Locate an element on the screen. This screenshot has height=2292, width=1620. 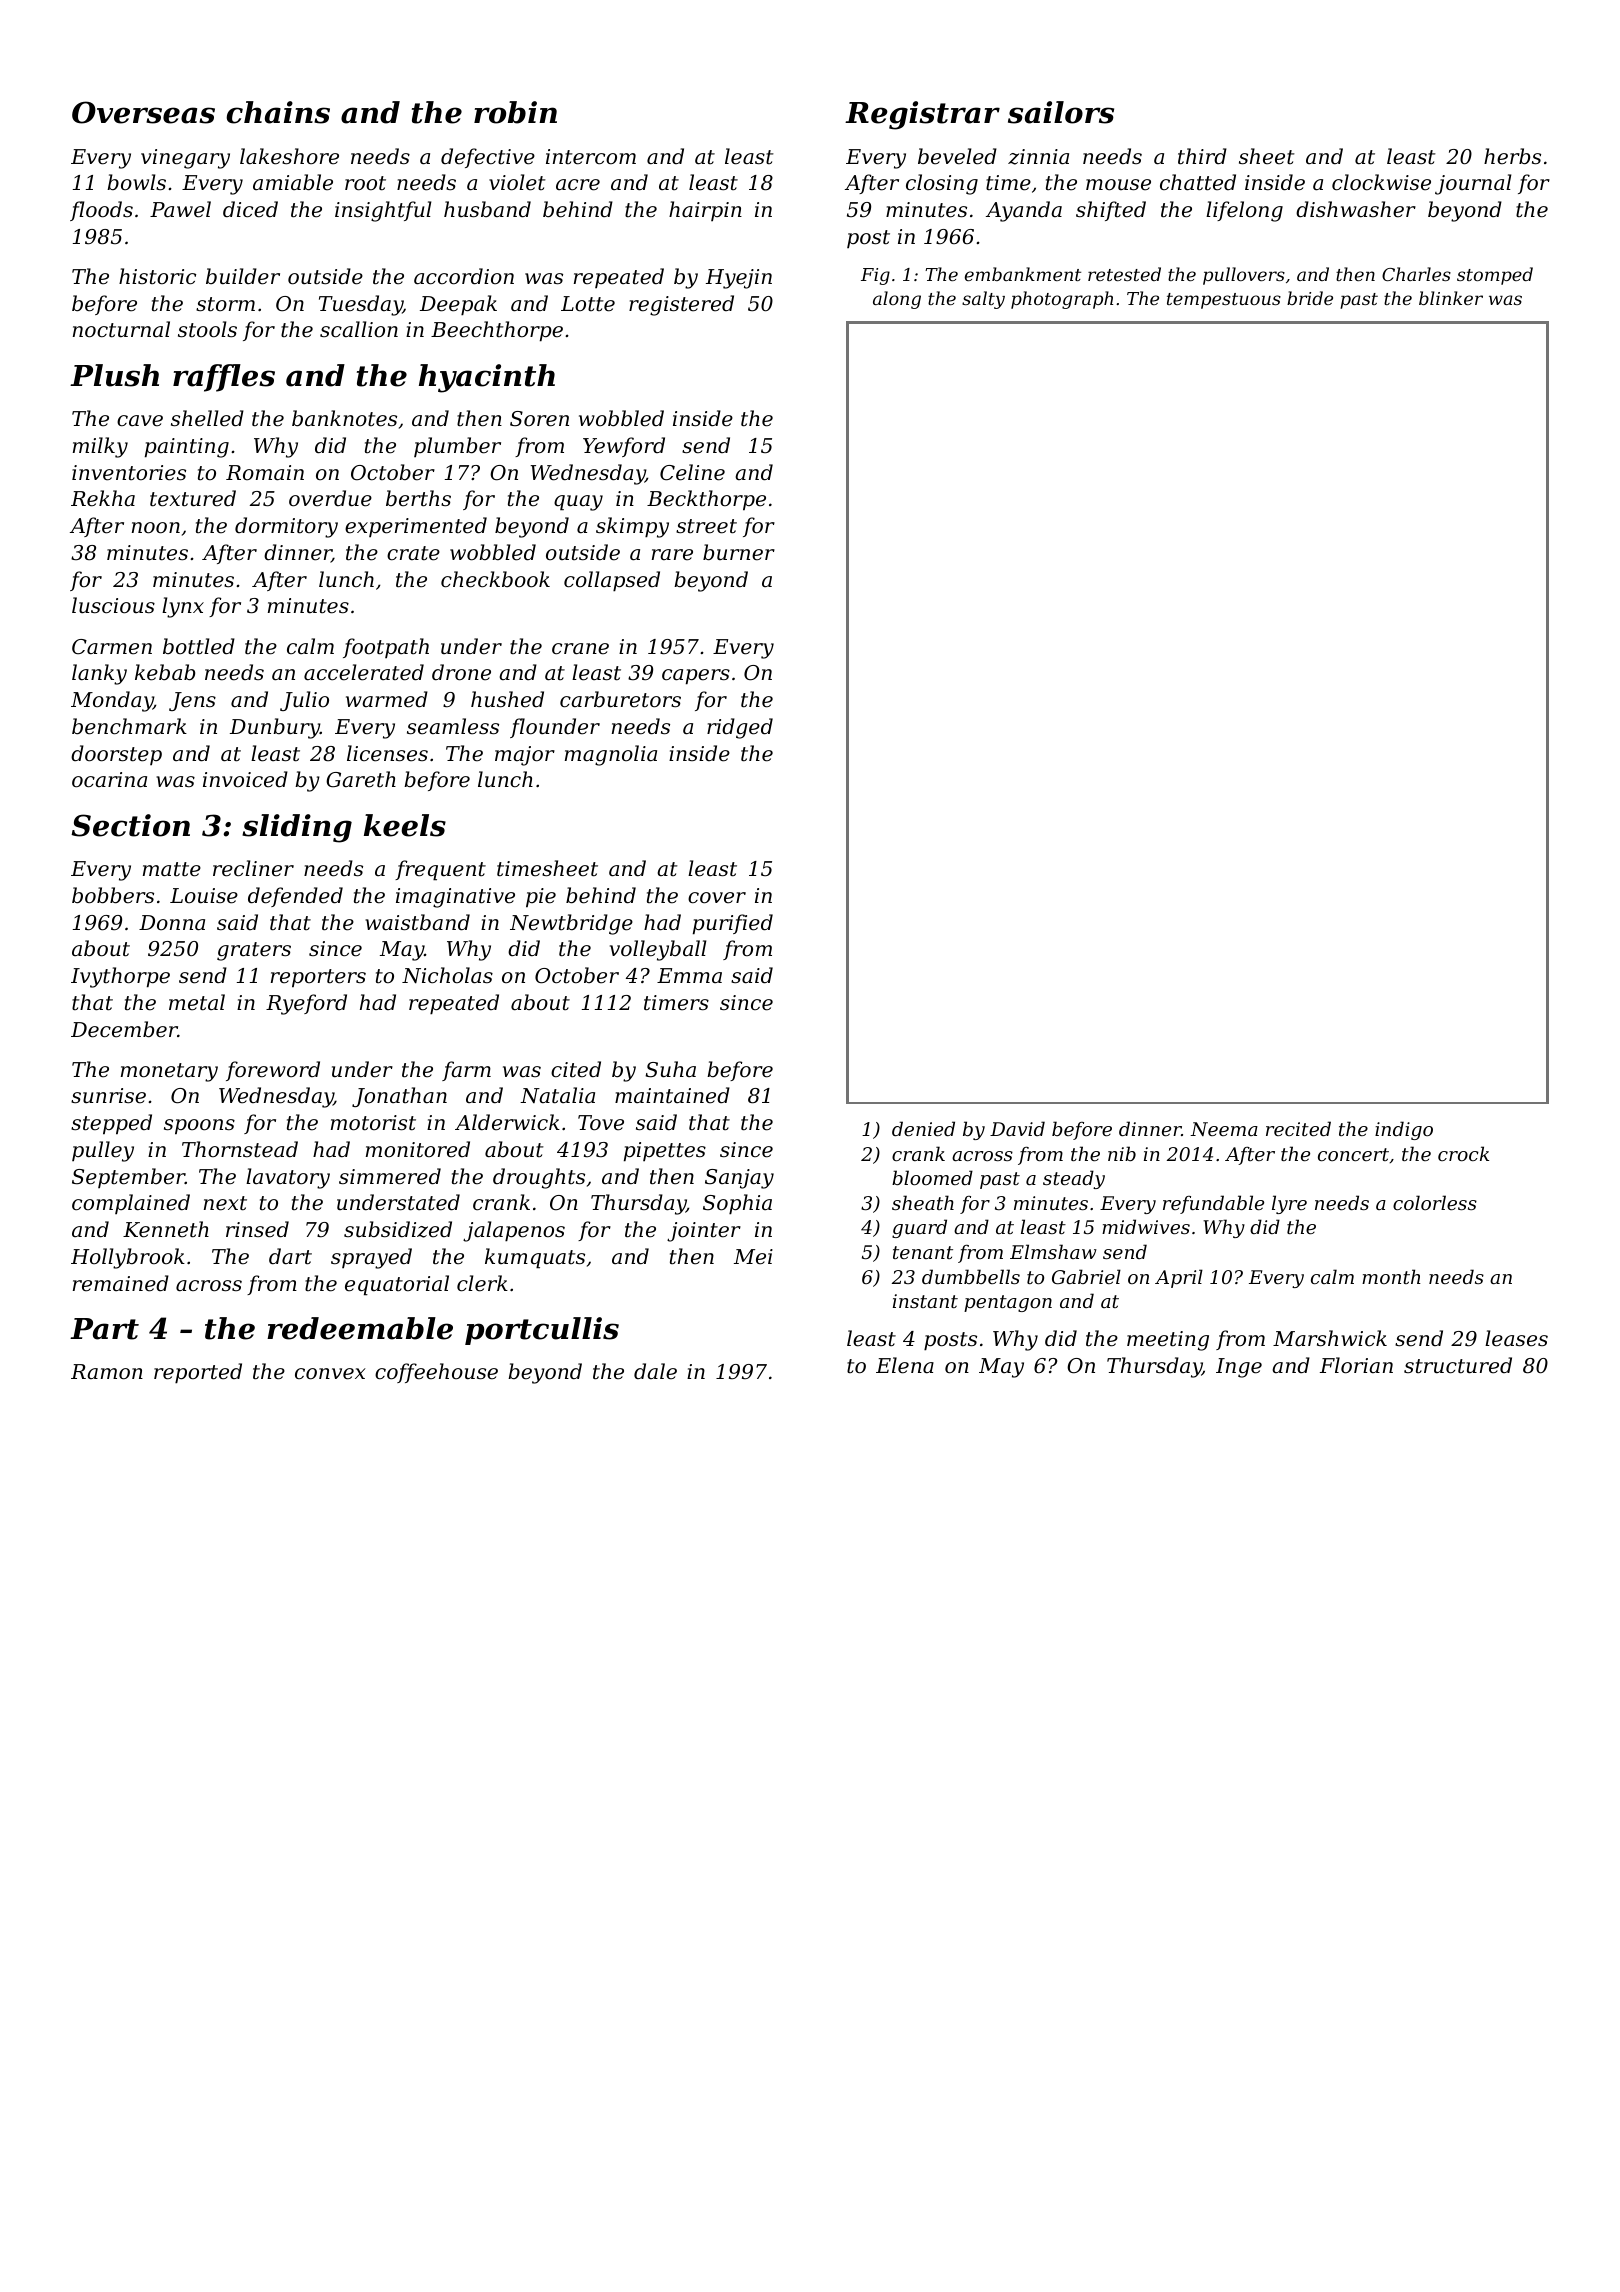
Celine is located at coordinates (692, 472).
